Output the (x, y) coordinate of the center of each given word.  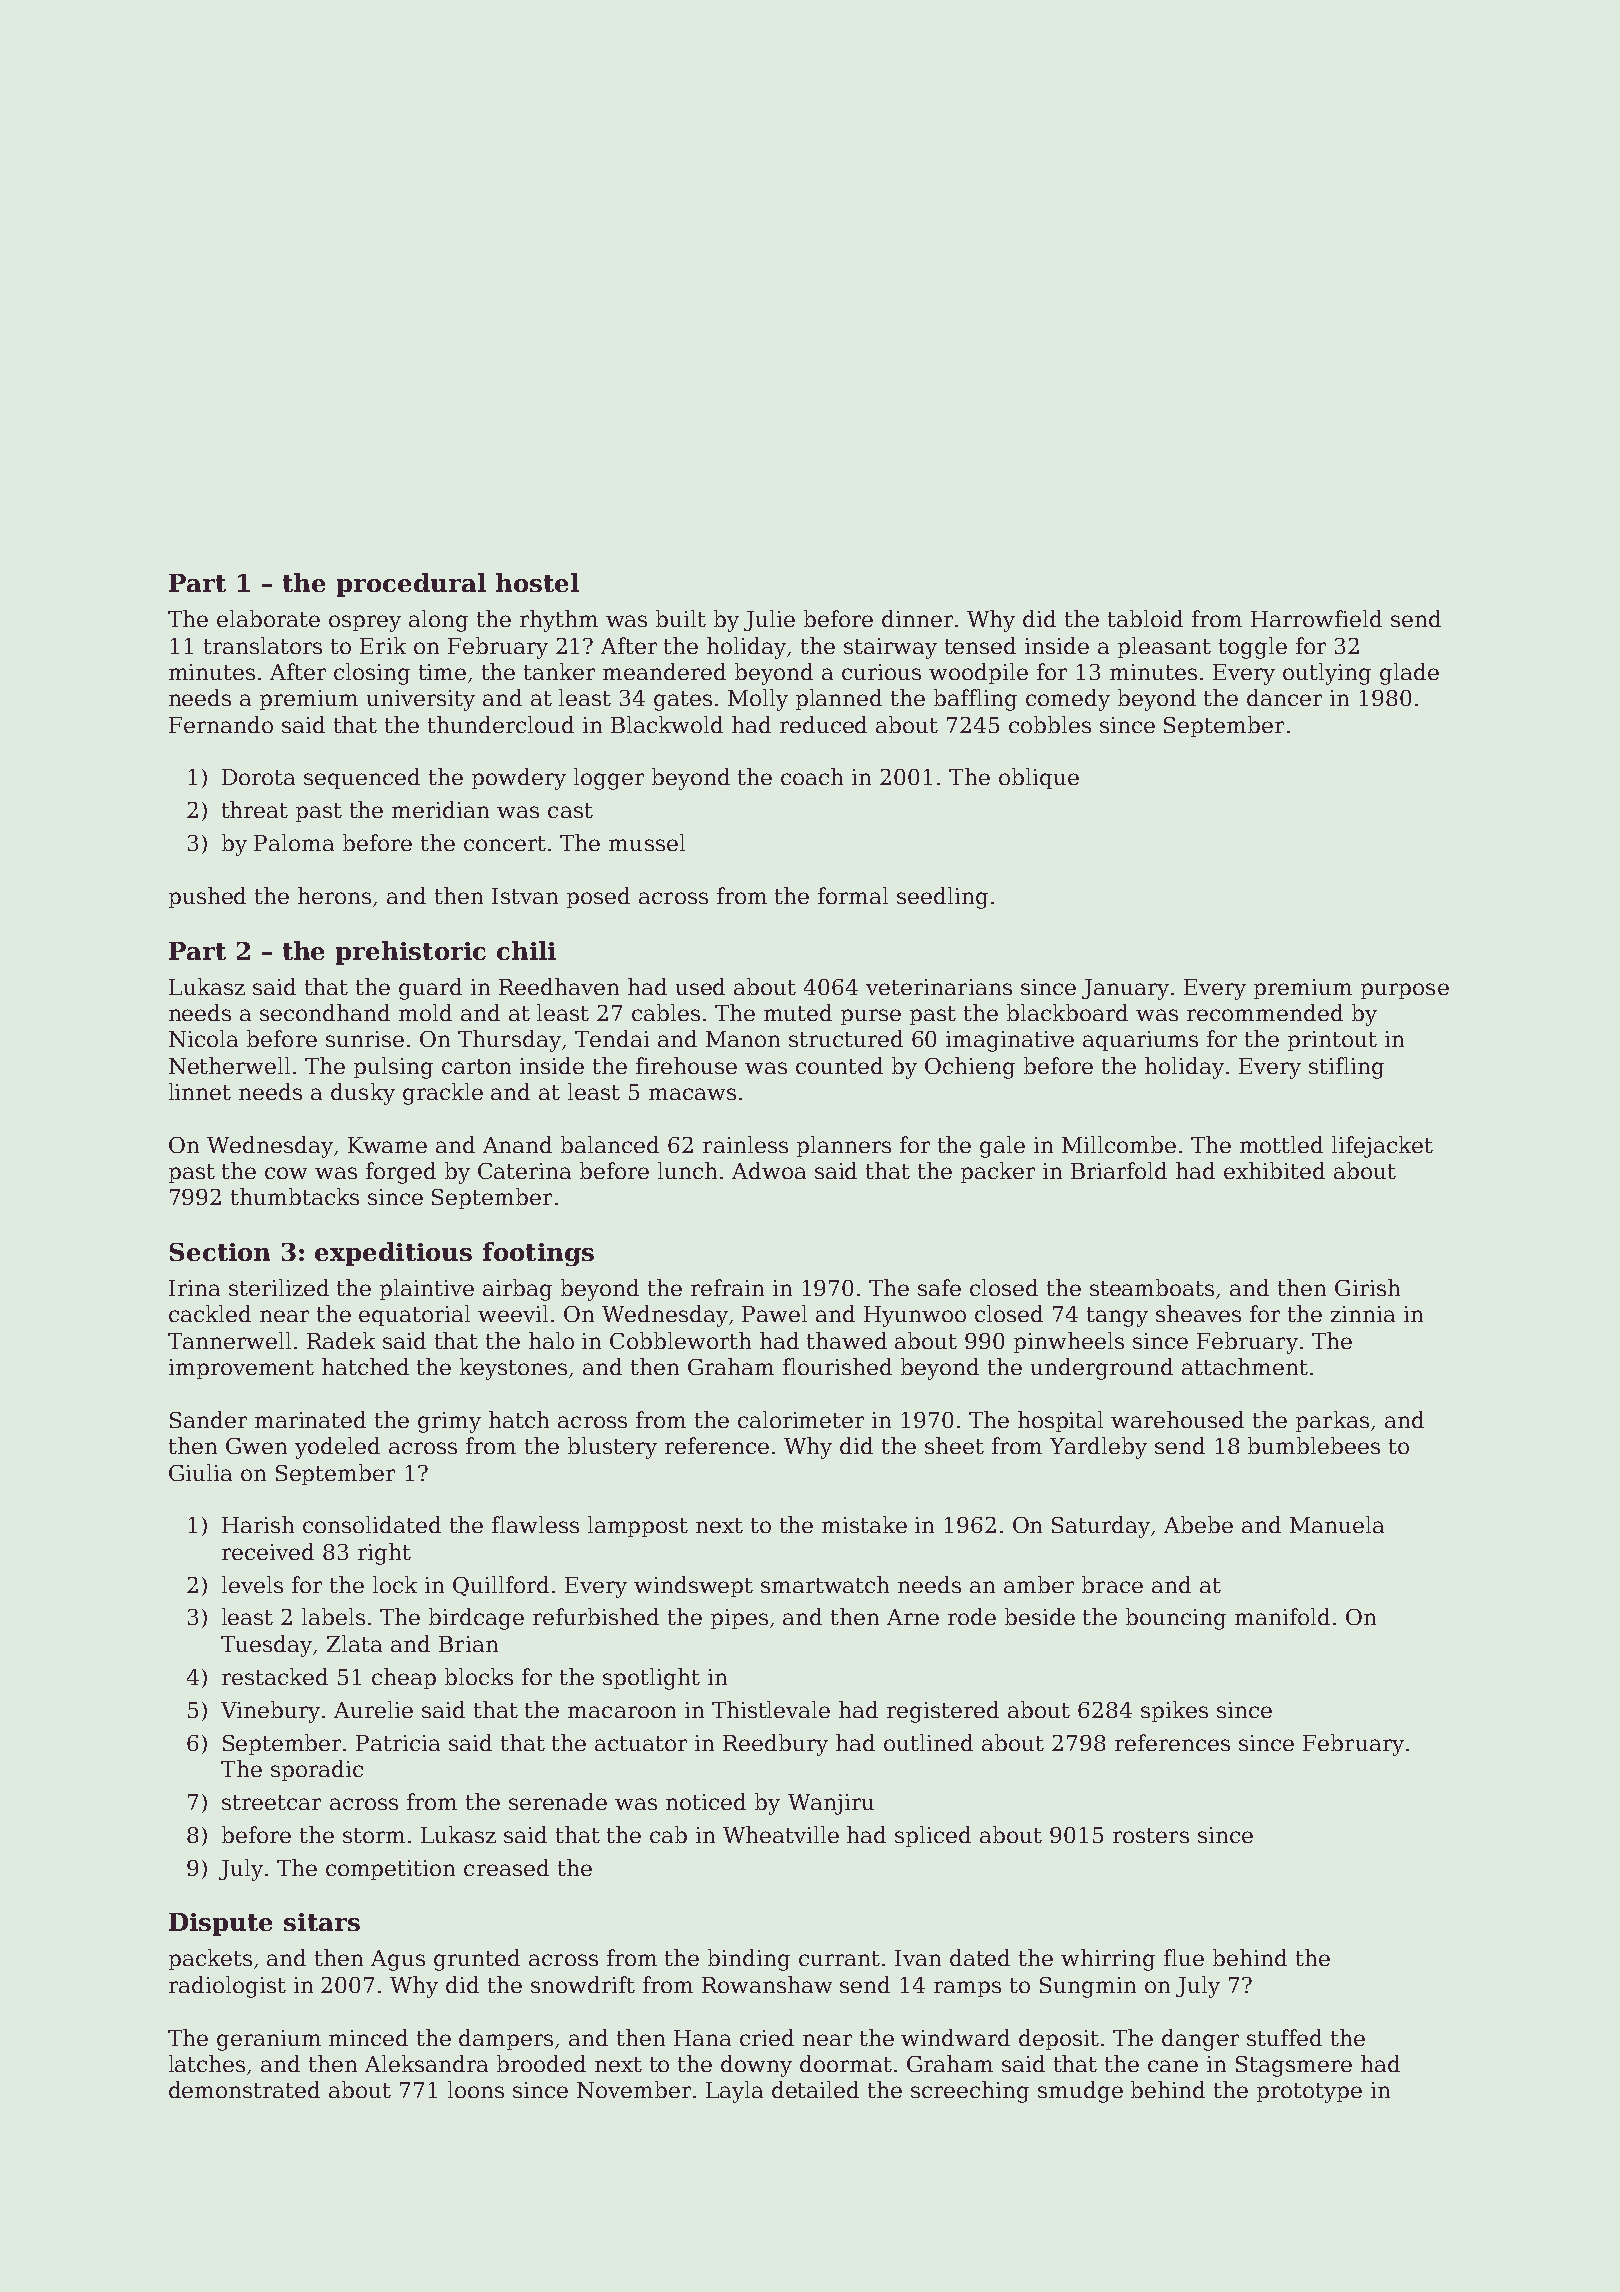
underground (1102, 1369)
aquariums (1140, 1041)
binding (749, 1960)
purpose (1405, 991)
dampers (506, 2039)
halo (551, 1340)
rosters (1151, 1835)
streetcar (271, 1802)
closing (372, 674)
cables (666, 1012)
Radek (341, 1340)
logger (609, 779)
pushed (207, 897)
